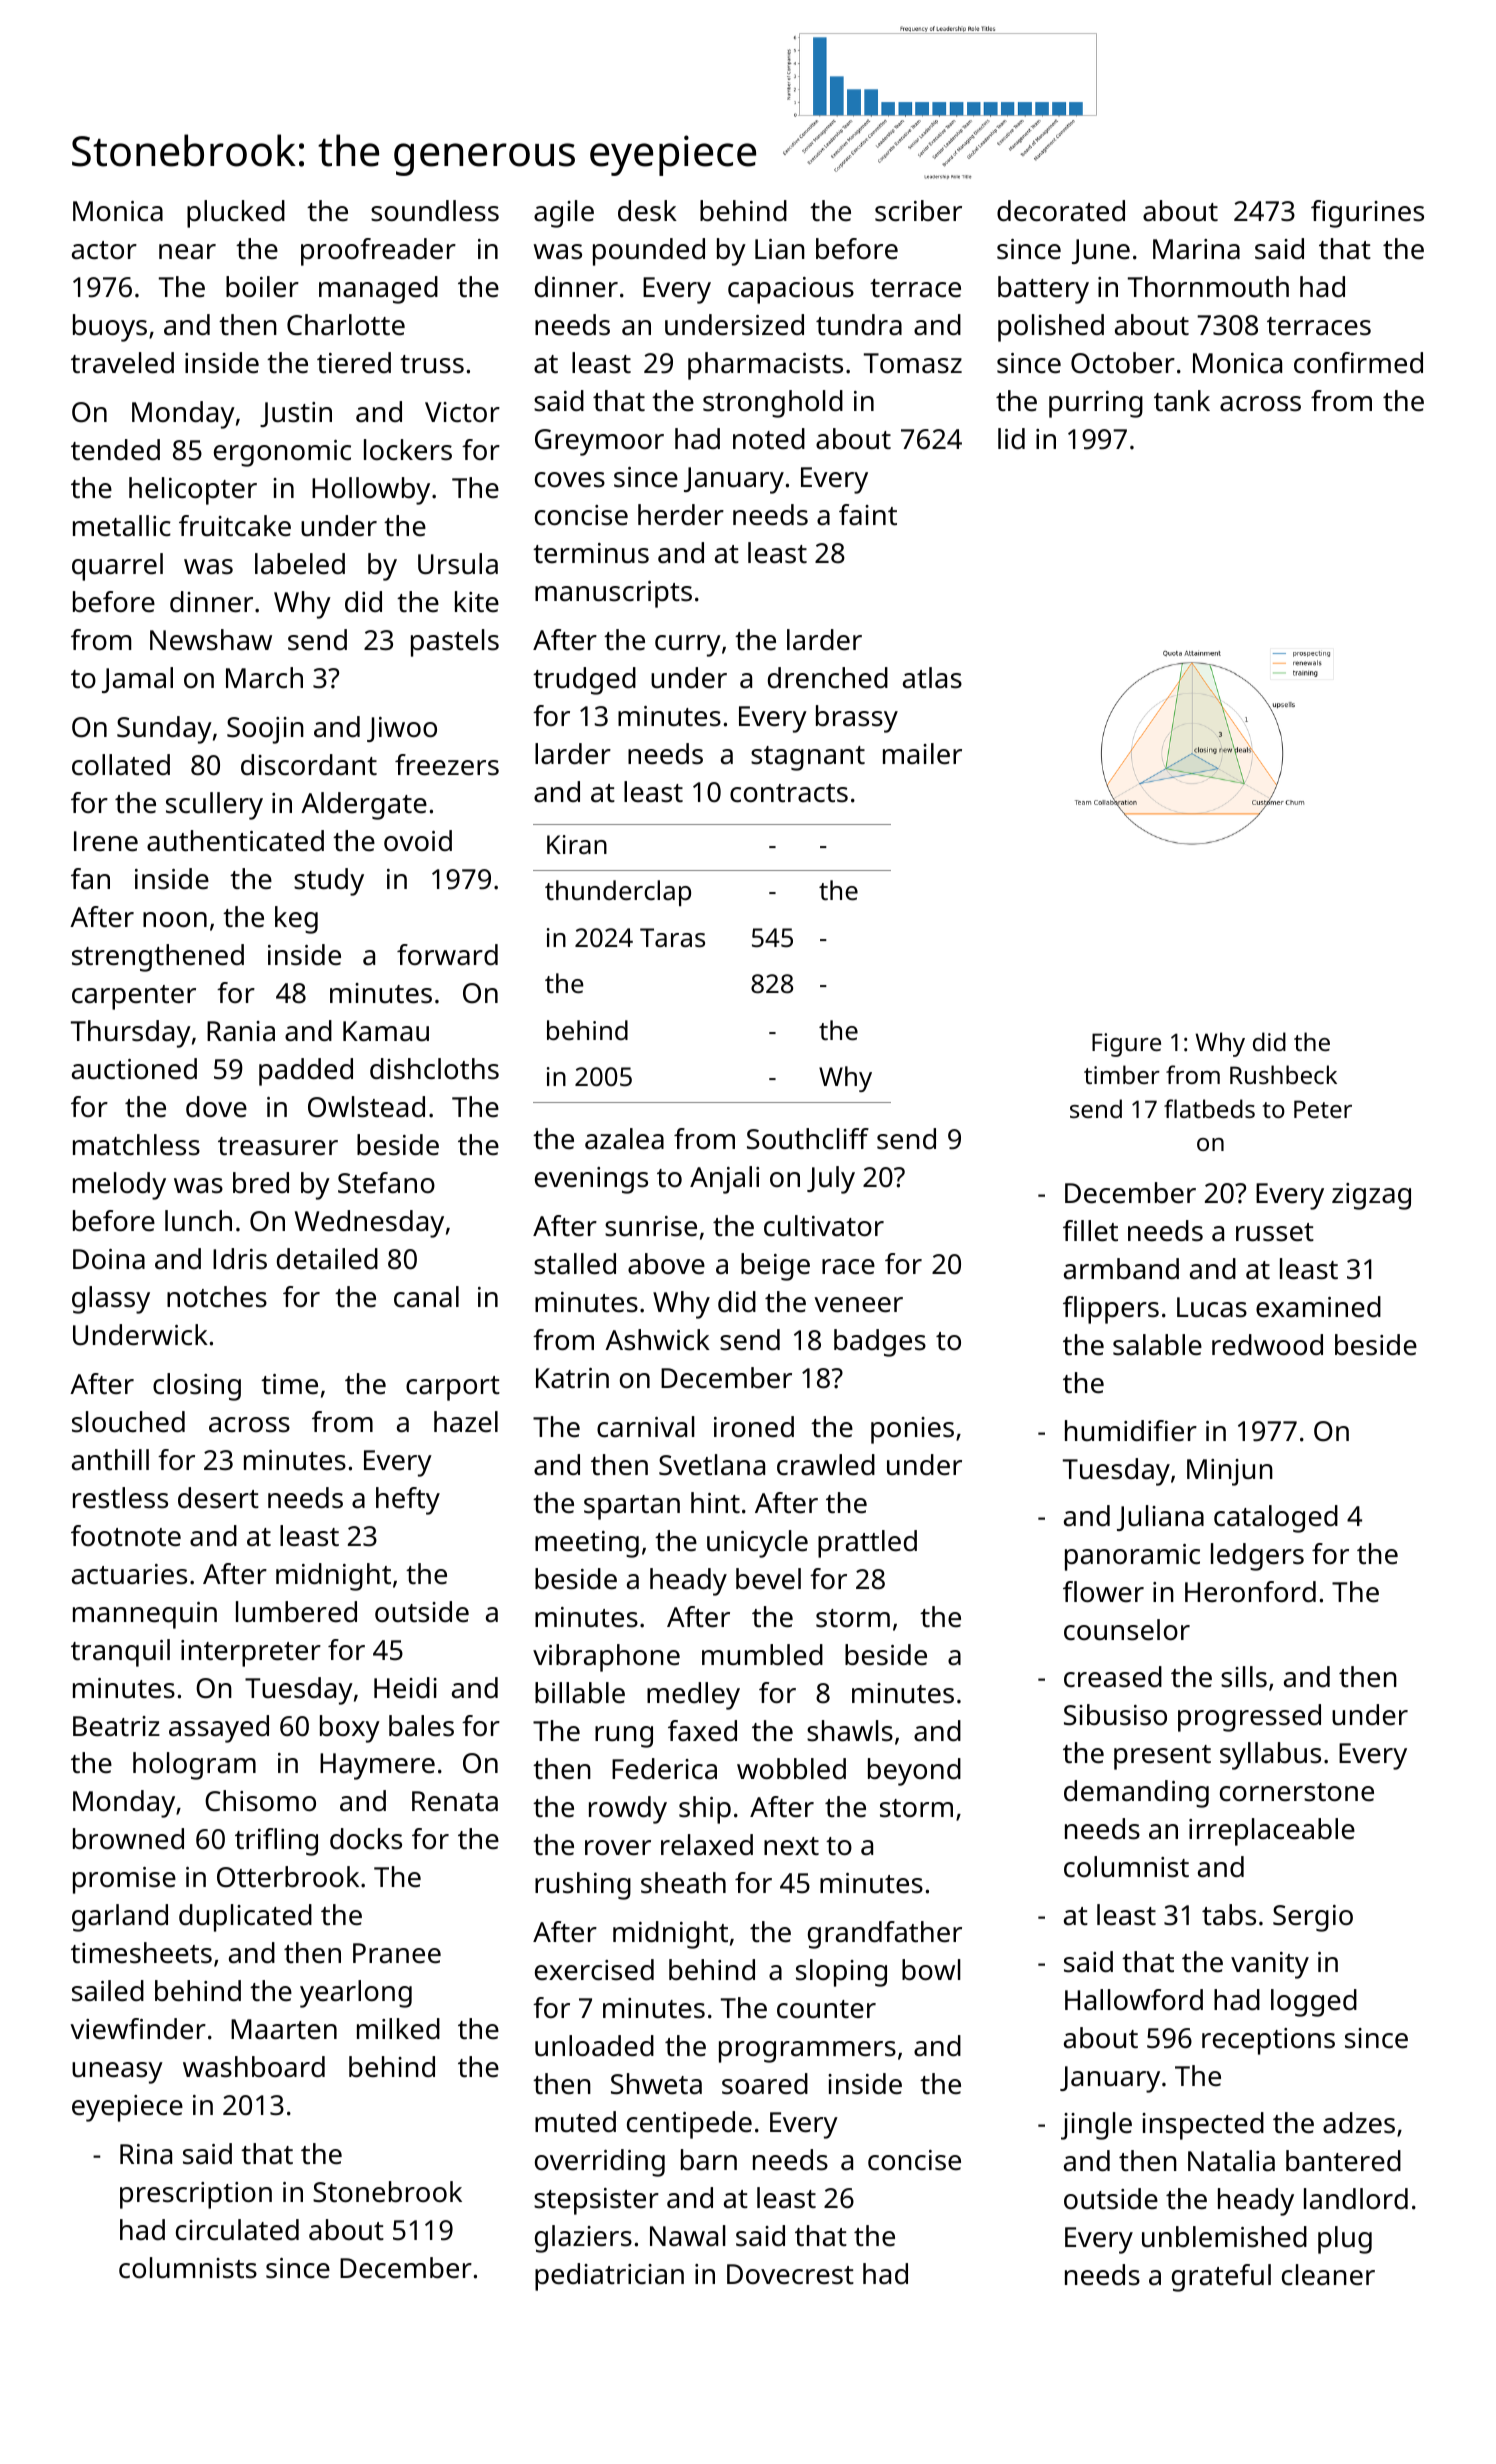 This page has width=1496, height=2464. I want to click on Nawal, so click(688, 2236).
